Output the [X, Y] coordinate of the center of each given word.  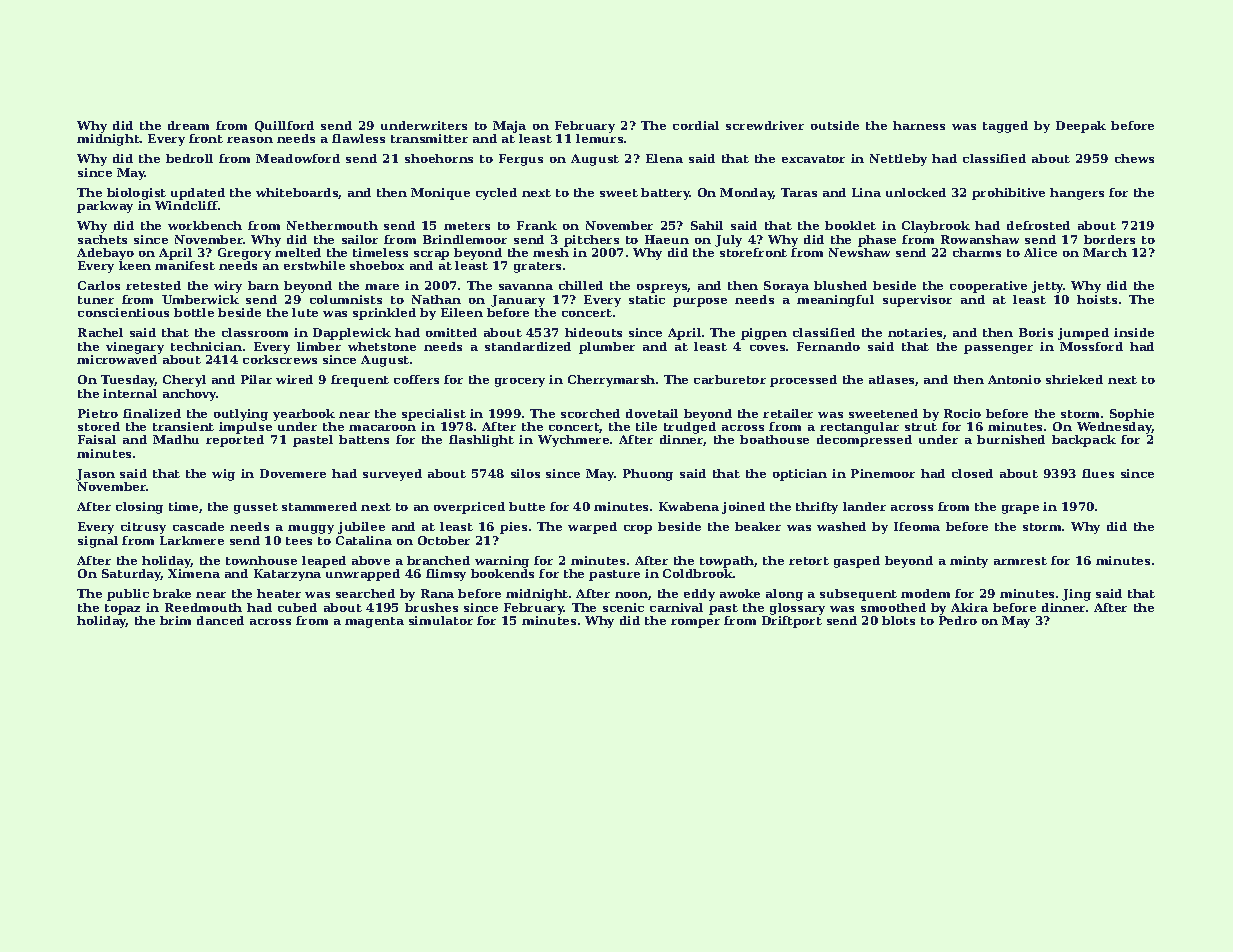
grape [1020, 509]
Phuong [648, 475]
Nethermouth [332, 225]
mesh [551, 252]
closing [139, 508]
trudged [690, 428]
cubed [297, 607]
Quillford [284, 126]
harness [919, 125]
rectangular [859, 428]
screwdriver [765, 125]
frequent [360, 381]
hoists [1097, 299]
